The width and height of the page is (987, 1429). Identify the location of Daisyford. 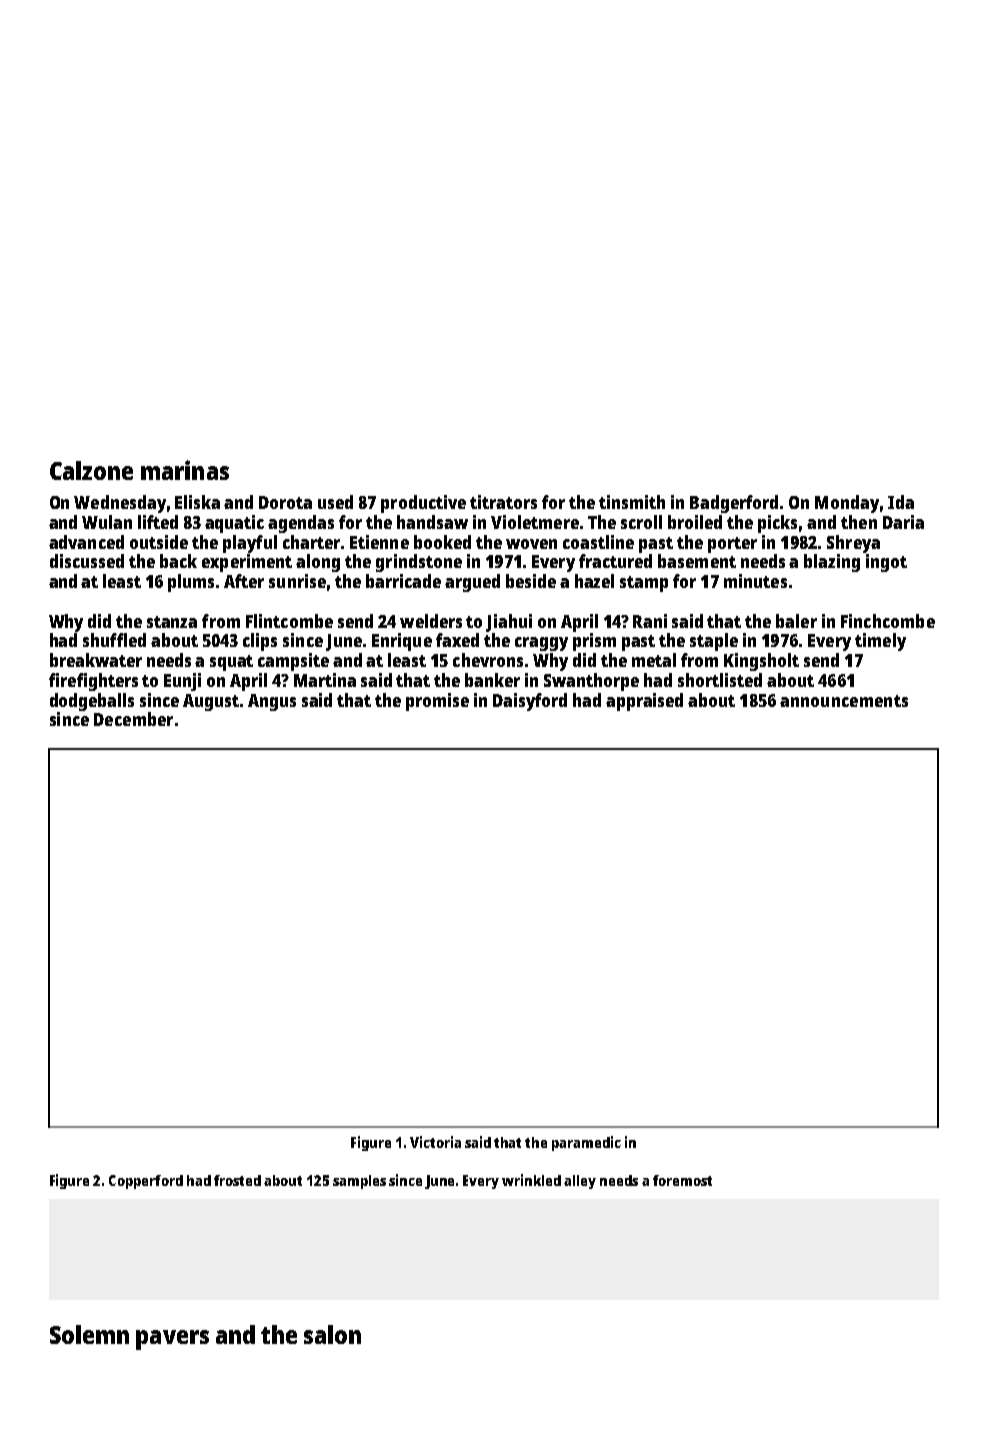
(530, 702).
